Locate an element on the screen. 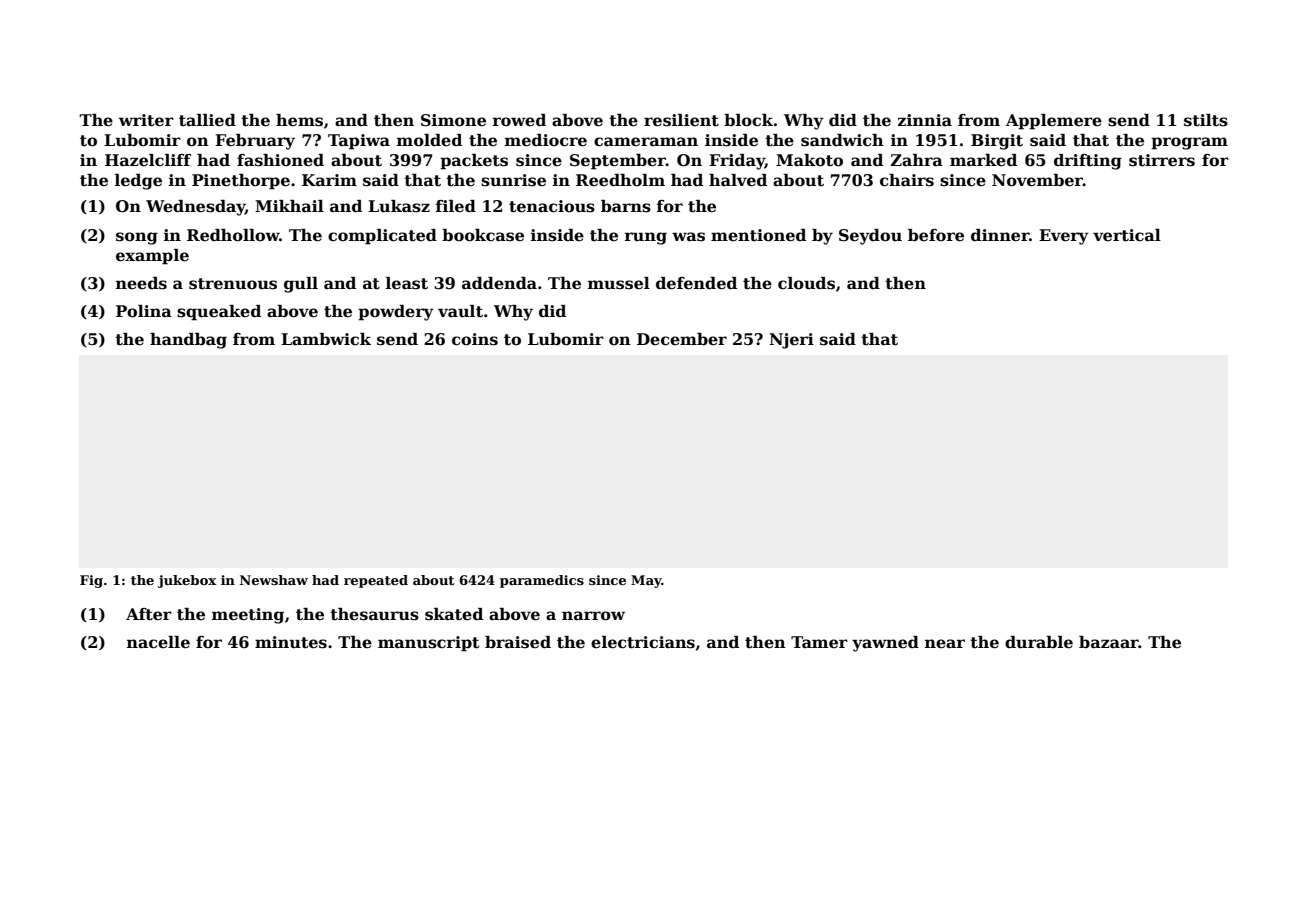 This screenshot has width=1308, height=924. writer is located at coordinates (146, 120).
